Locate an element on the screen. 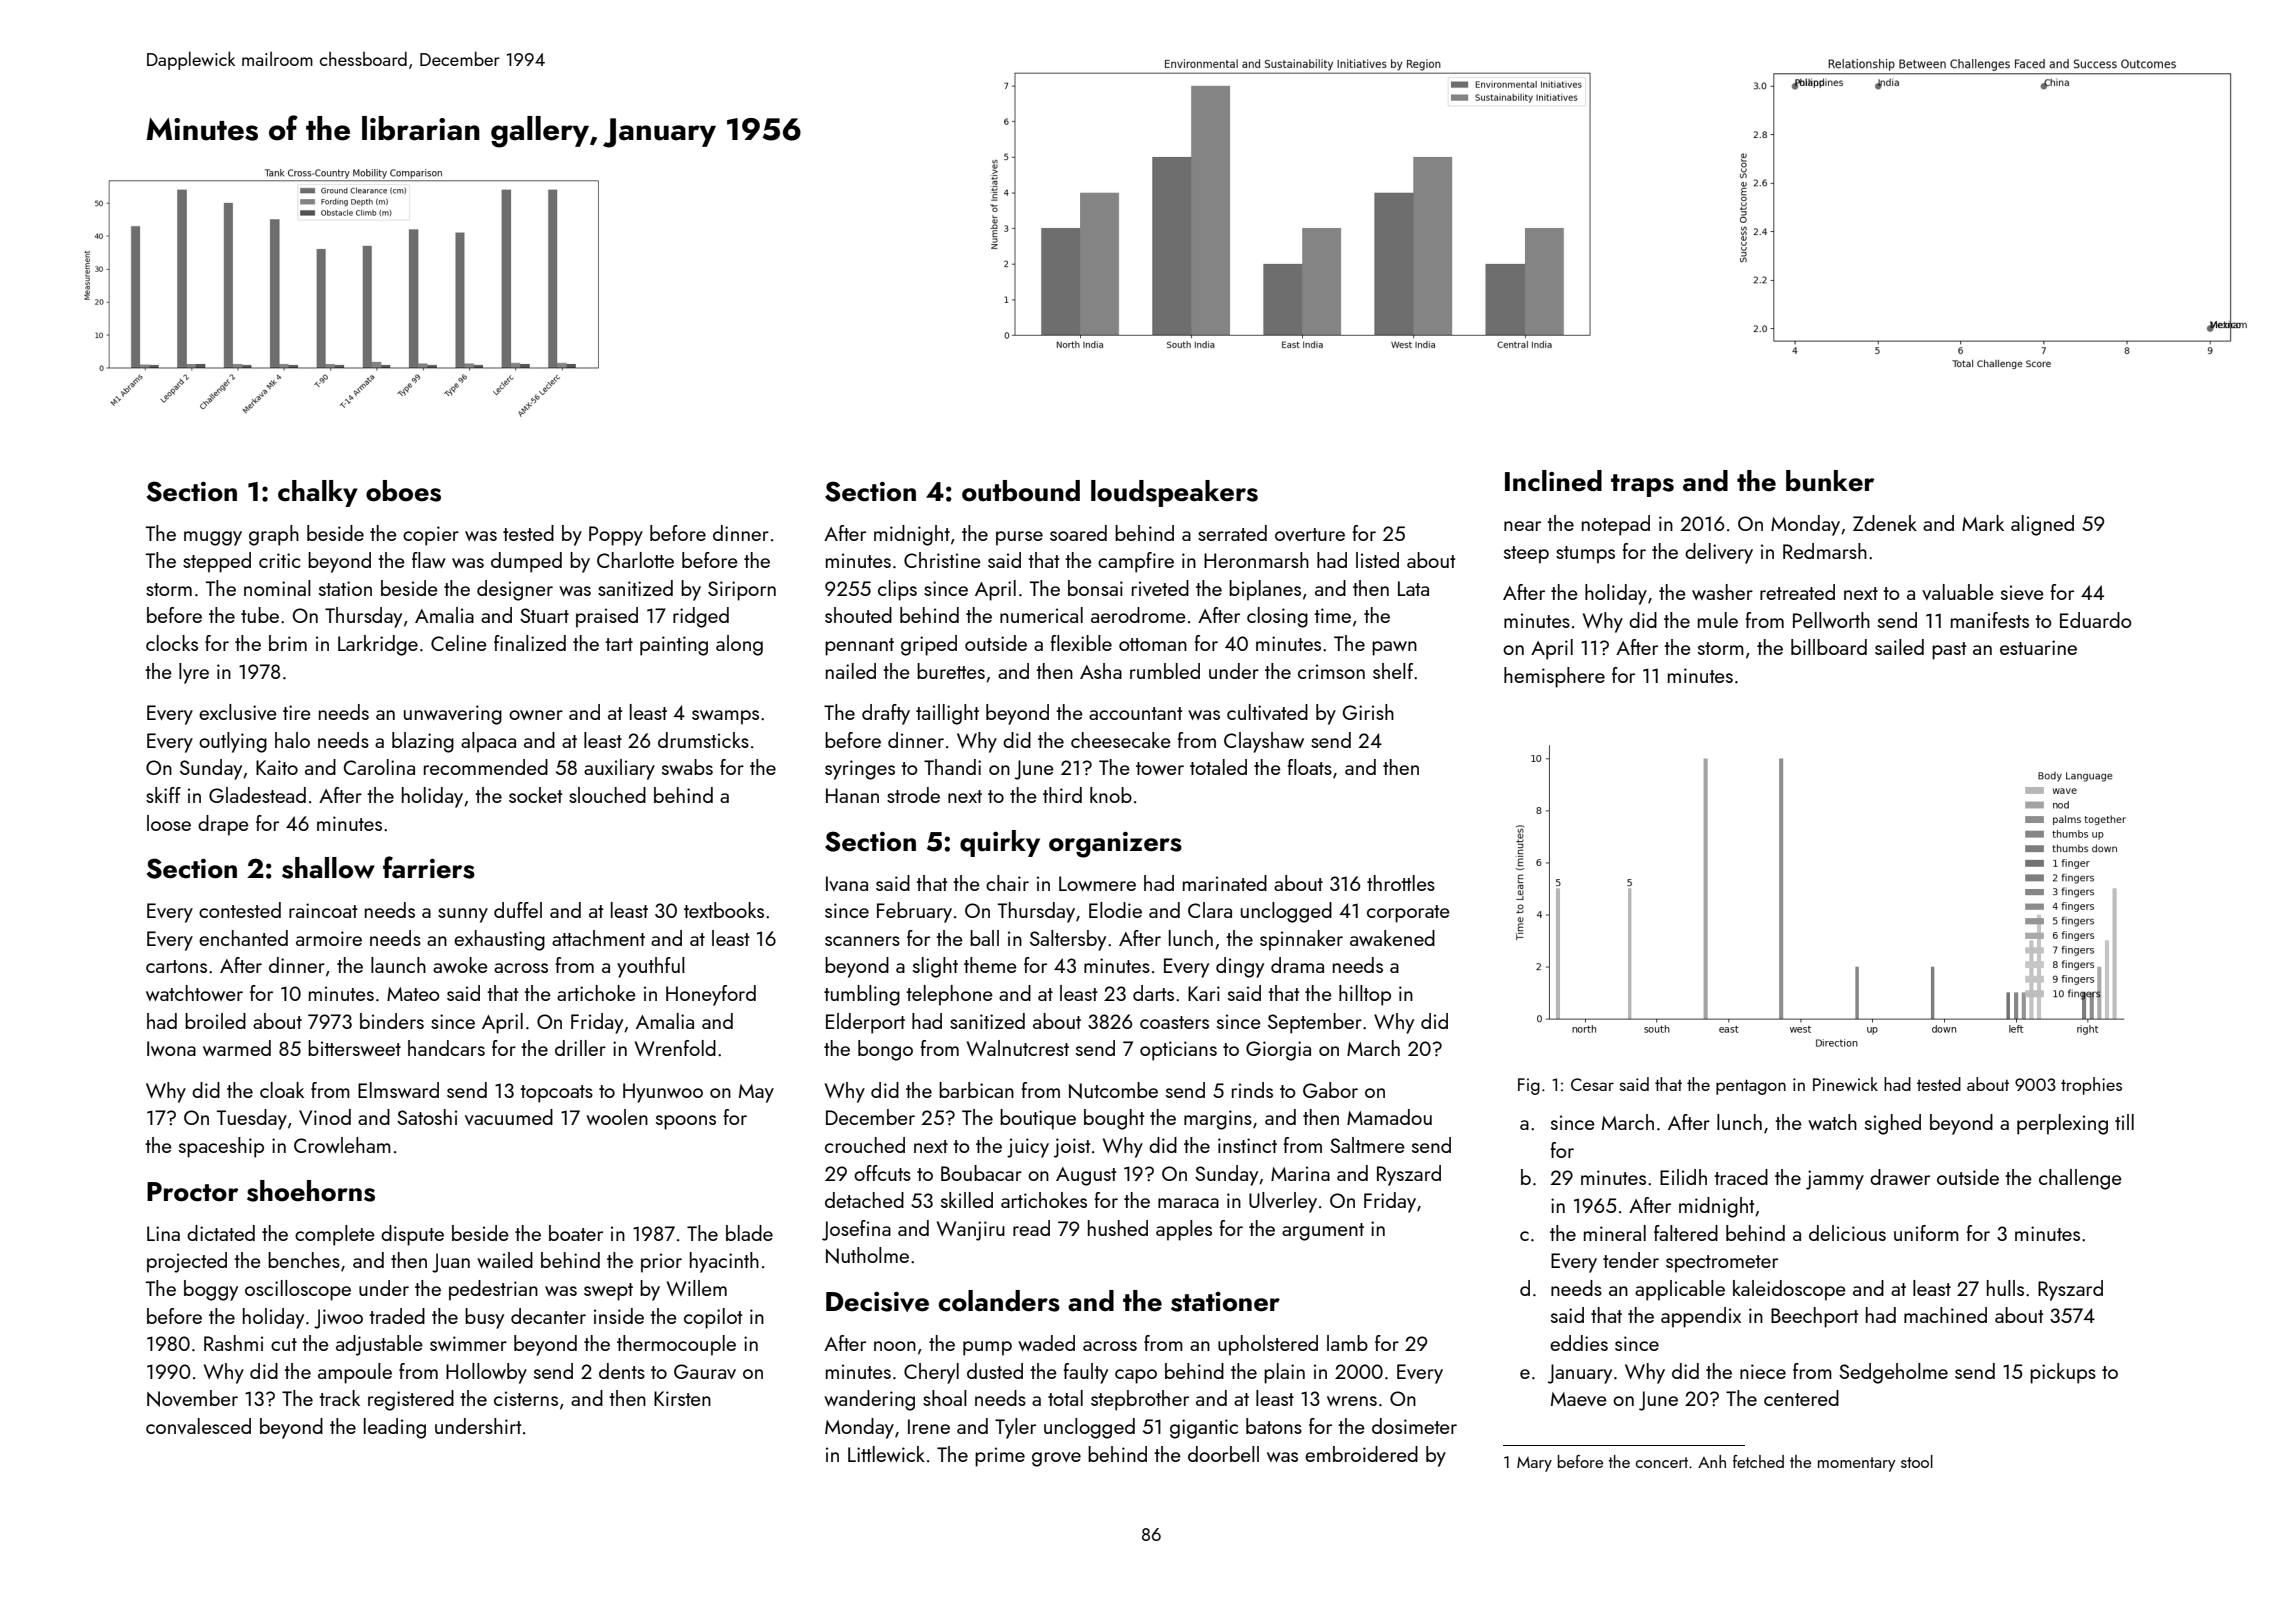  throttles is located at coordinates (1401, 883).
